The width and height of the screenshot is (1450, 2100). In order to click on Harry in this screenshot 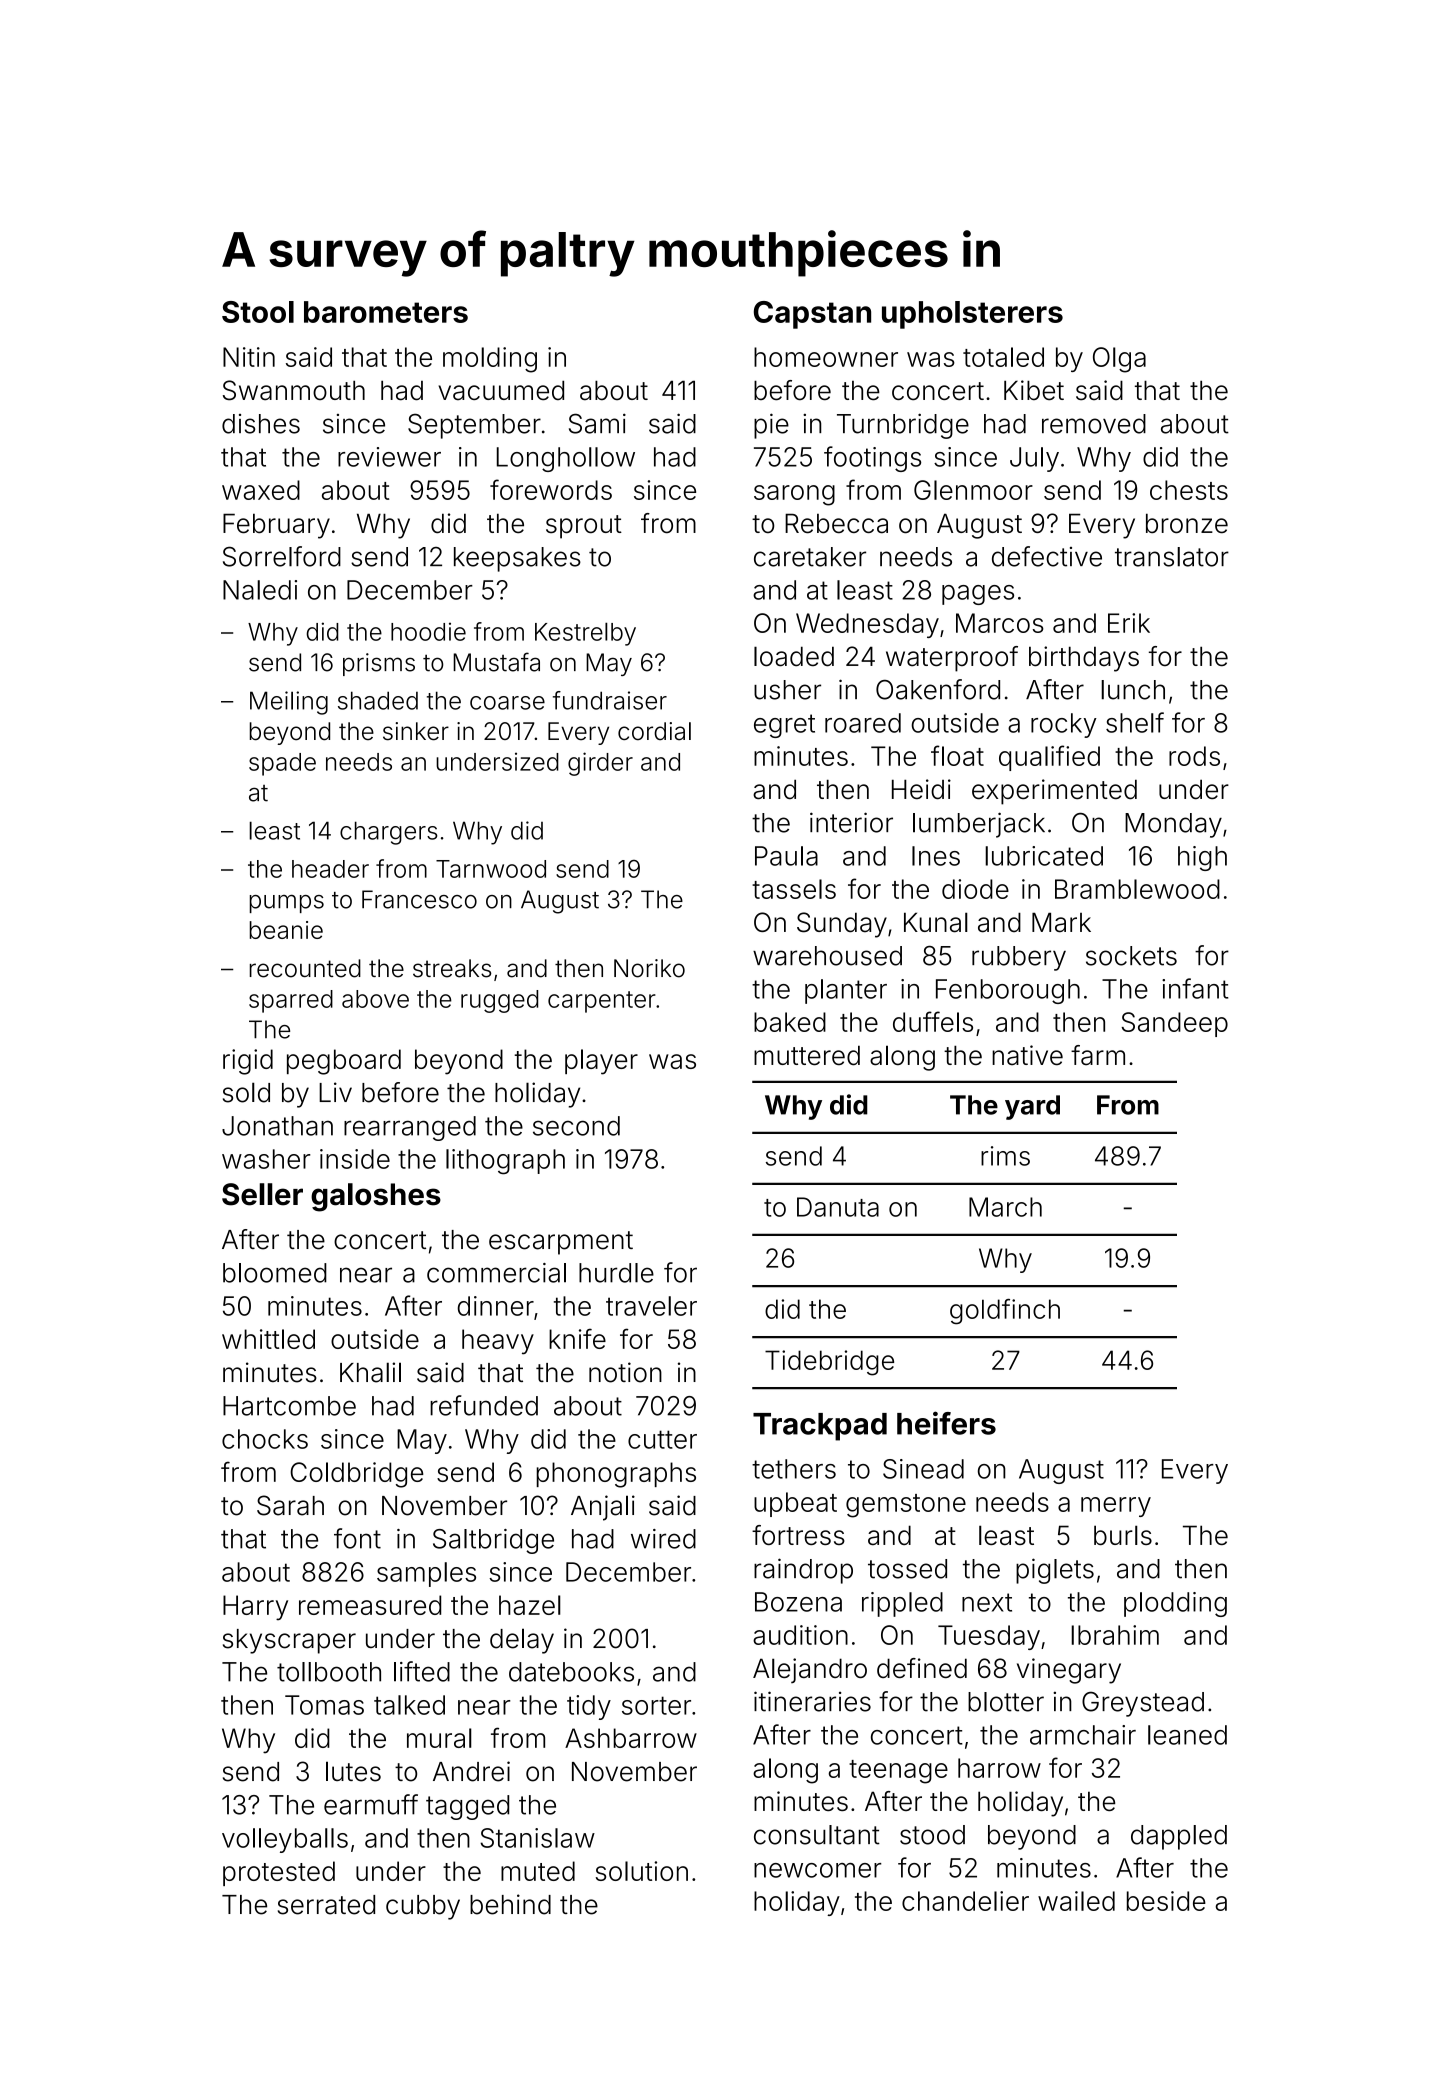, I will do `click(255, 1608)`.
